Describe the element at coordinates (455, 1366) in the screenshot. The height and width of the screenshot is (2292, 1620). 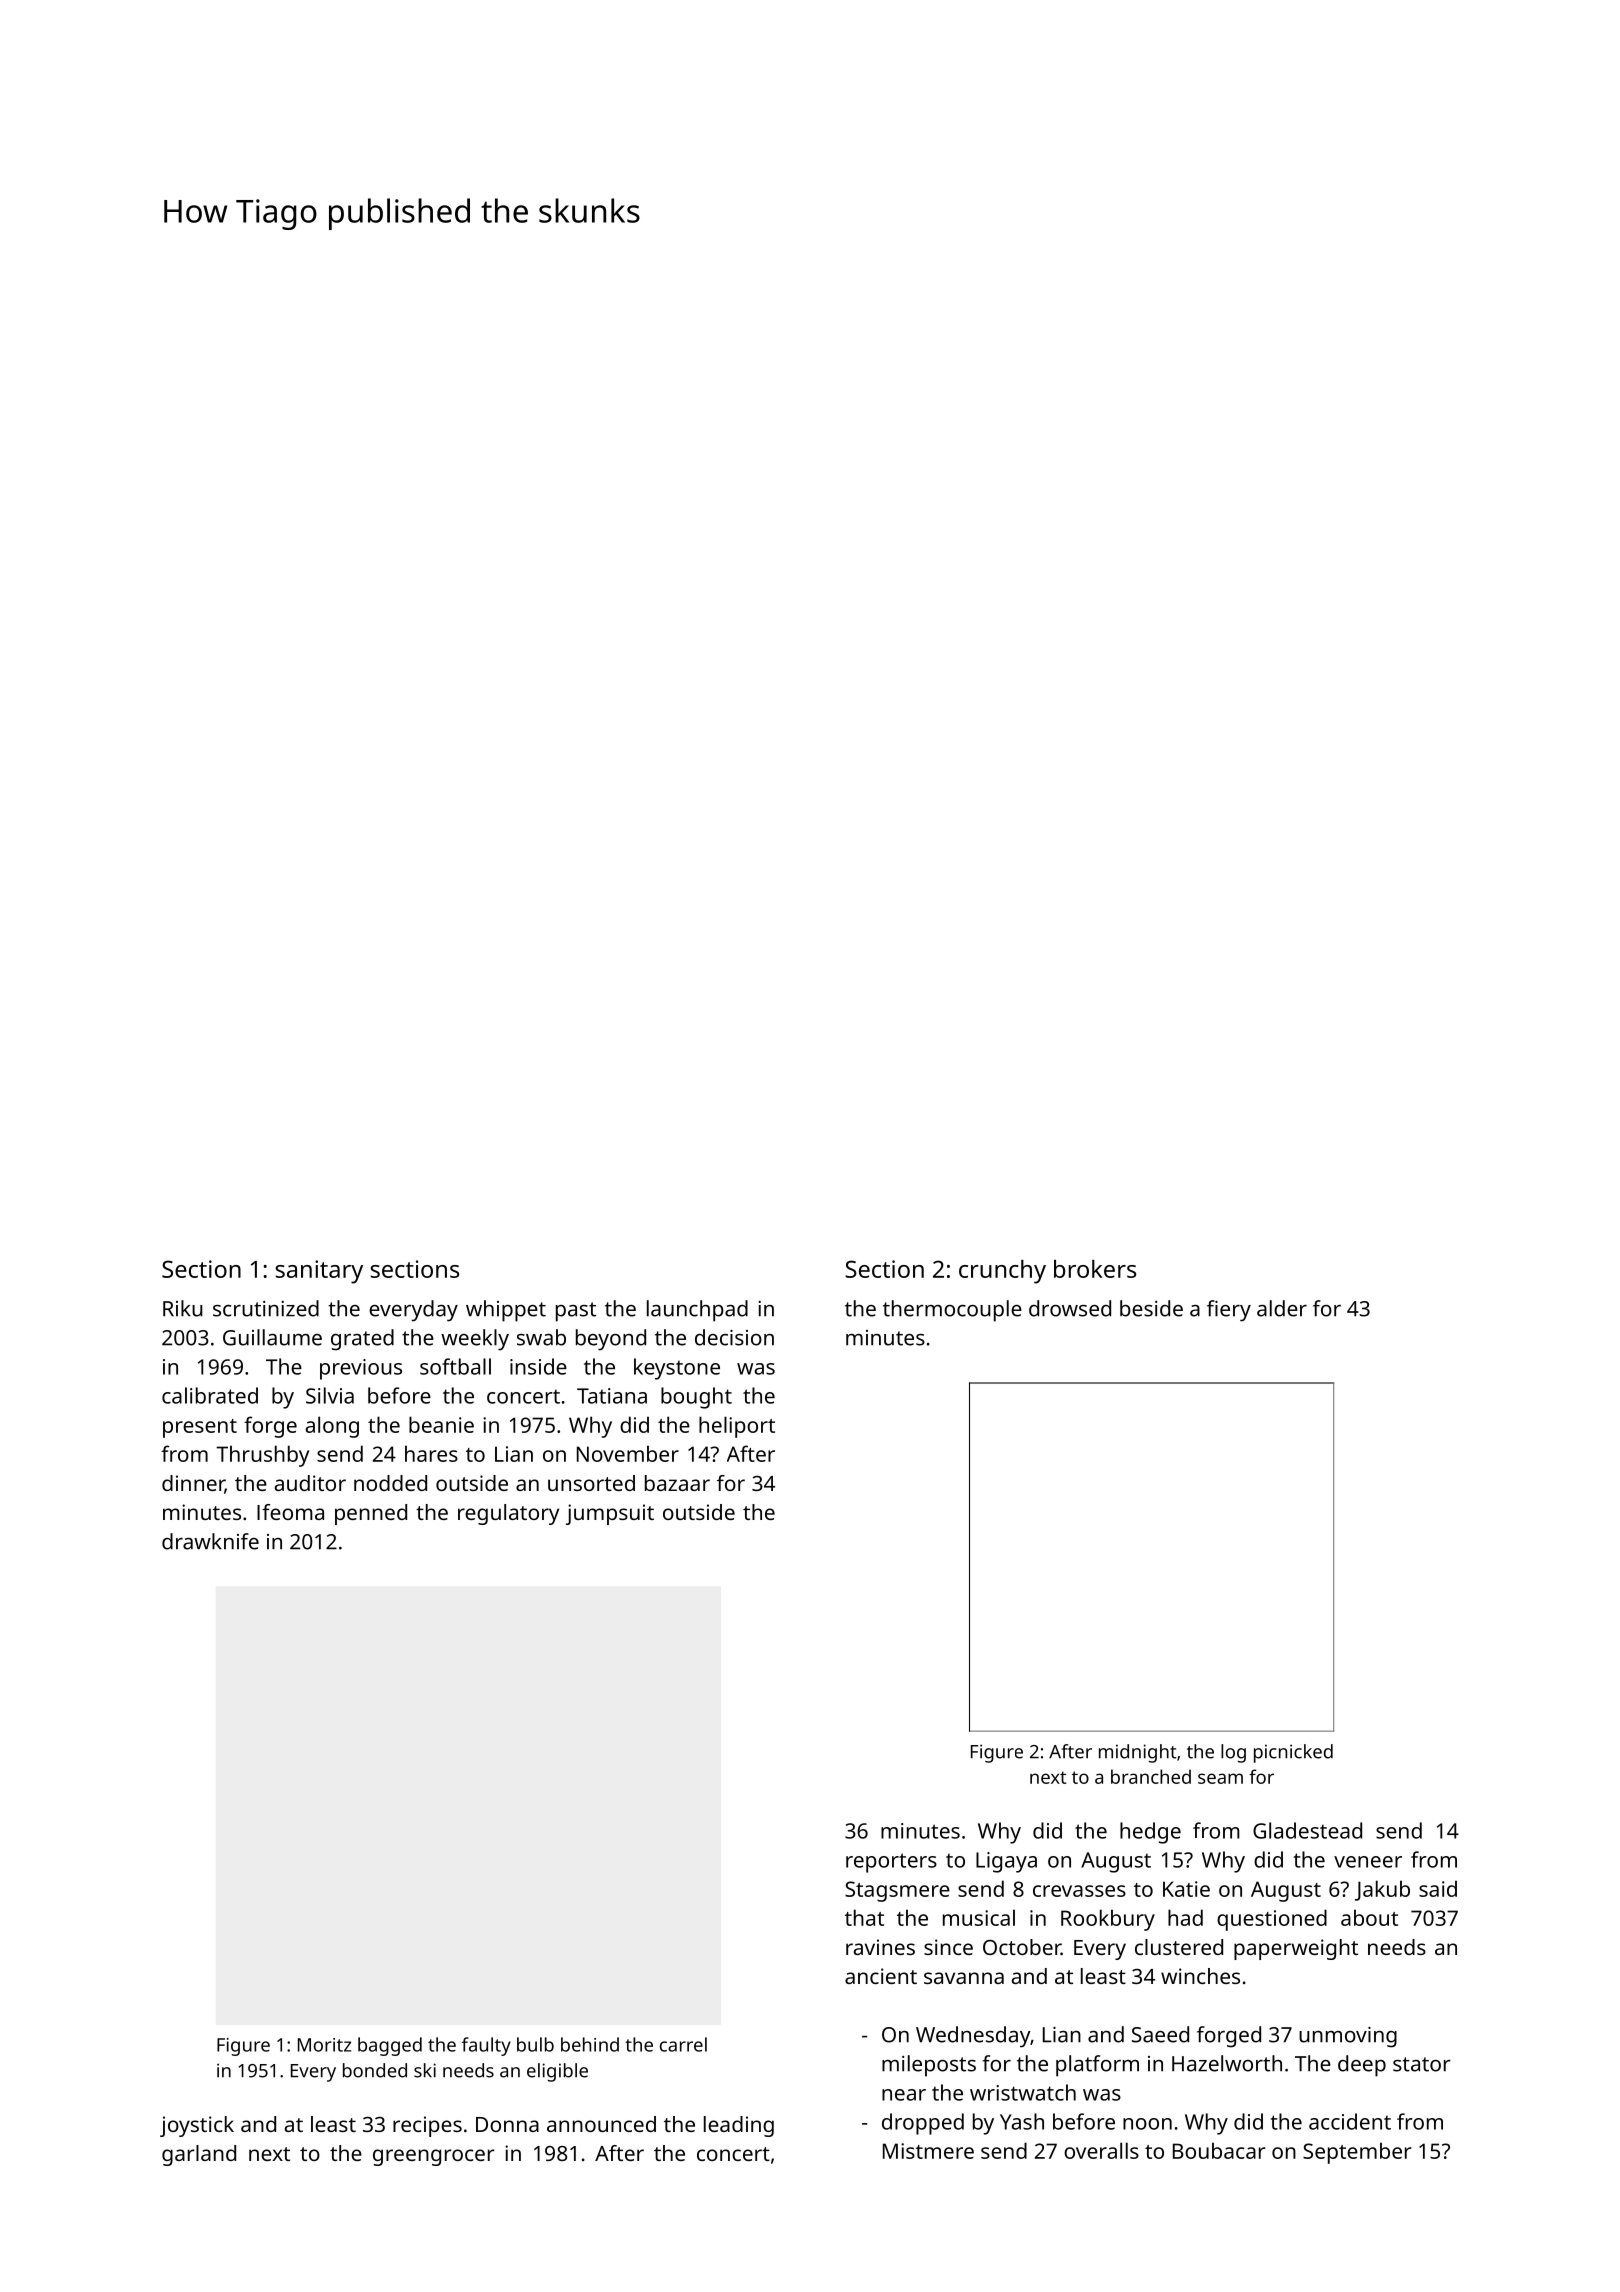
I see `softball` at that location.
